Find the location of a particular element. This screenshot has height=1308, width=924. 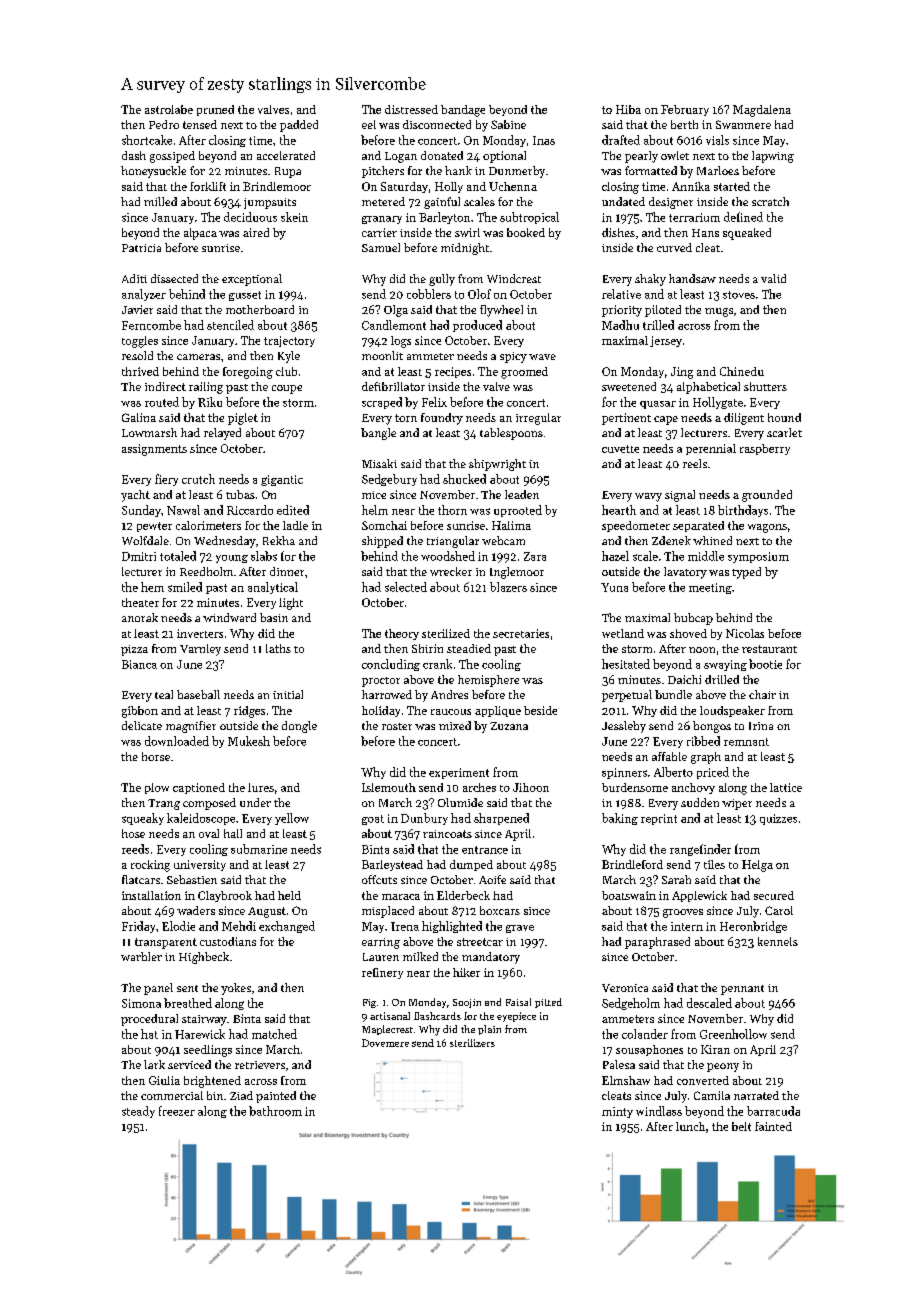

submarine is located at coordinates (259, 849).
